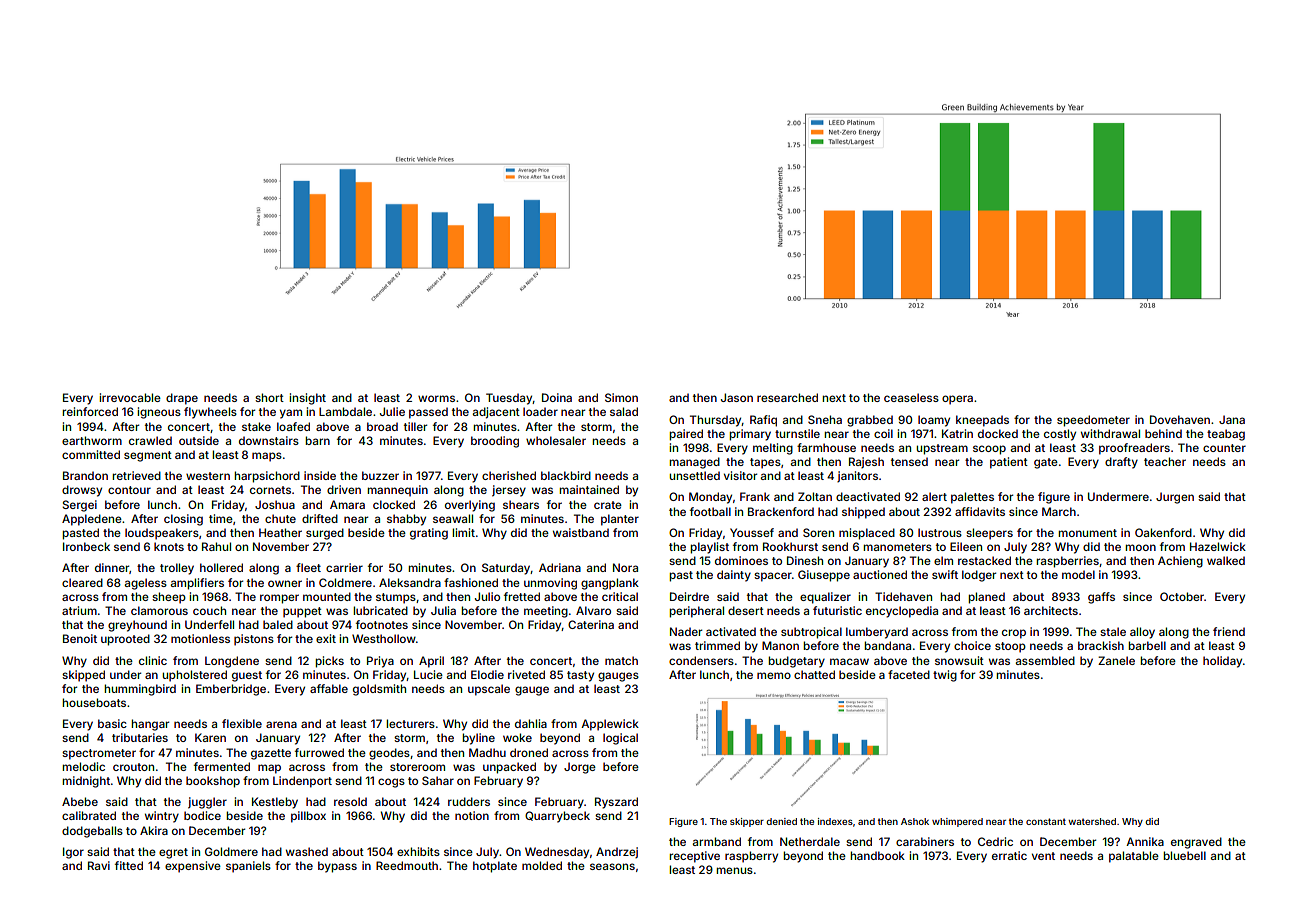 Image resolution: width=1308 pixels, height=924 pixels. I want to click on closing, so click(183, 520).
